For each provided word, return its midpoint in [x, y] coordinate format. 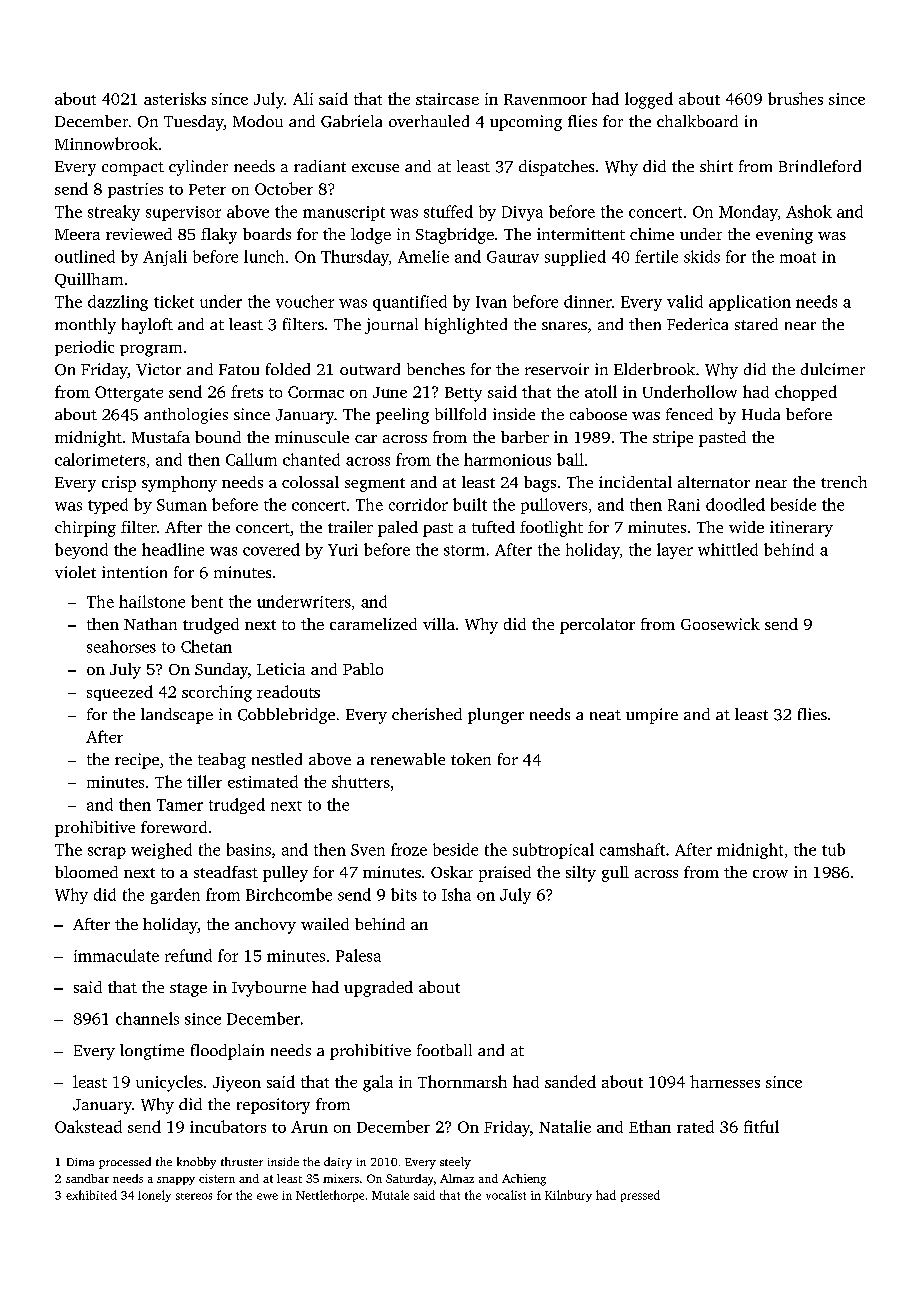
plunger [496, 716]
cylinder [198, 168]
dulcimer [833, 369]
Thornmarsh [462, 1081]
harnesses [725, 1081]
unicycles [169, 1083]
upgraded [378, 989]
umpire [652, 716]
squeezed [120, 693]
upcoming [526, 123]
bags [540, 484]
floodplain [227, 1052]
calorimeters [100, 459]
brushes [795, 98]
